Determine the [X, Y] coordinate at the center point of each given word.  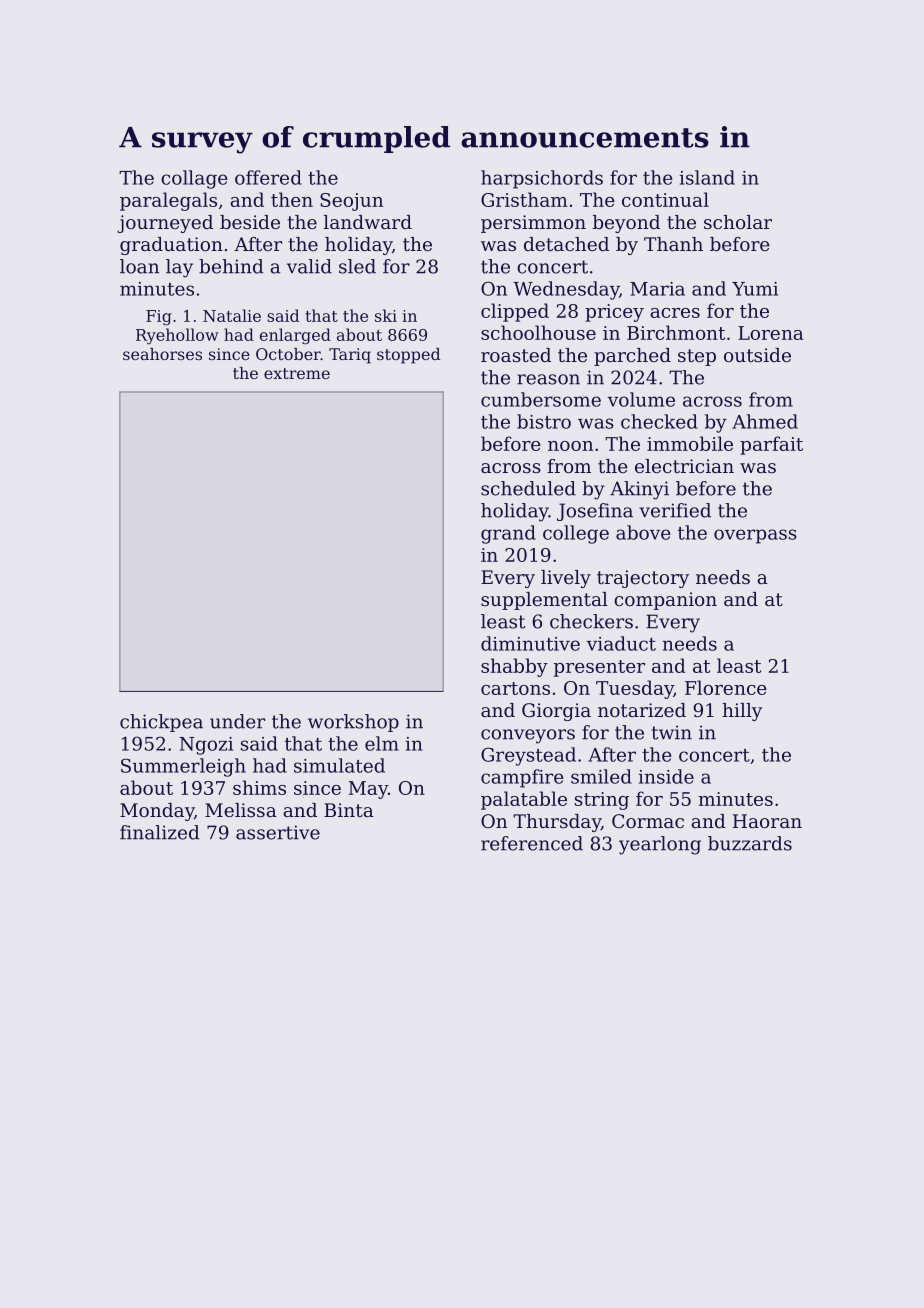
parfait [771, 445]
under [237, 721]
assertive [278, 832]
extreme [297, 373]
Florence [726, 687]
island [707, 177]
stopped [408, 356]
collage [194, 179]
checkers [591, 621]
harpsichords [542, 179]
